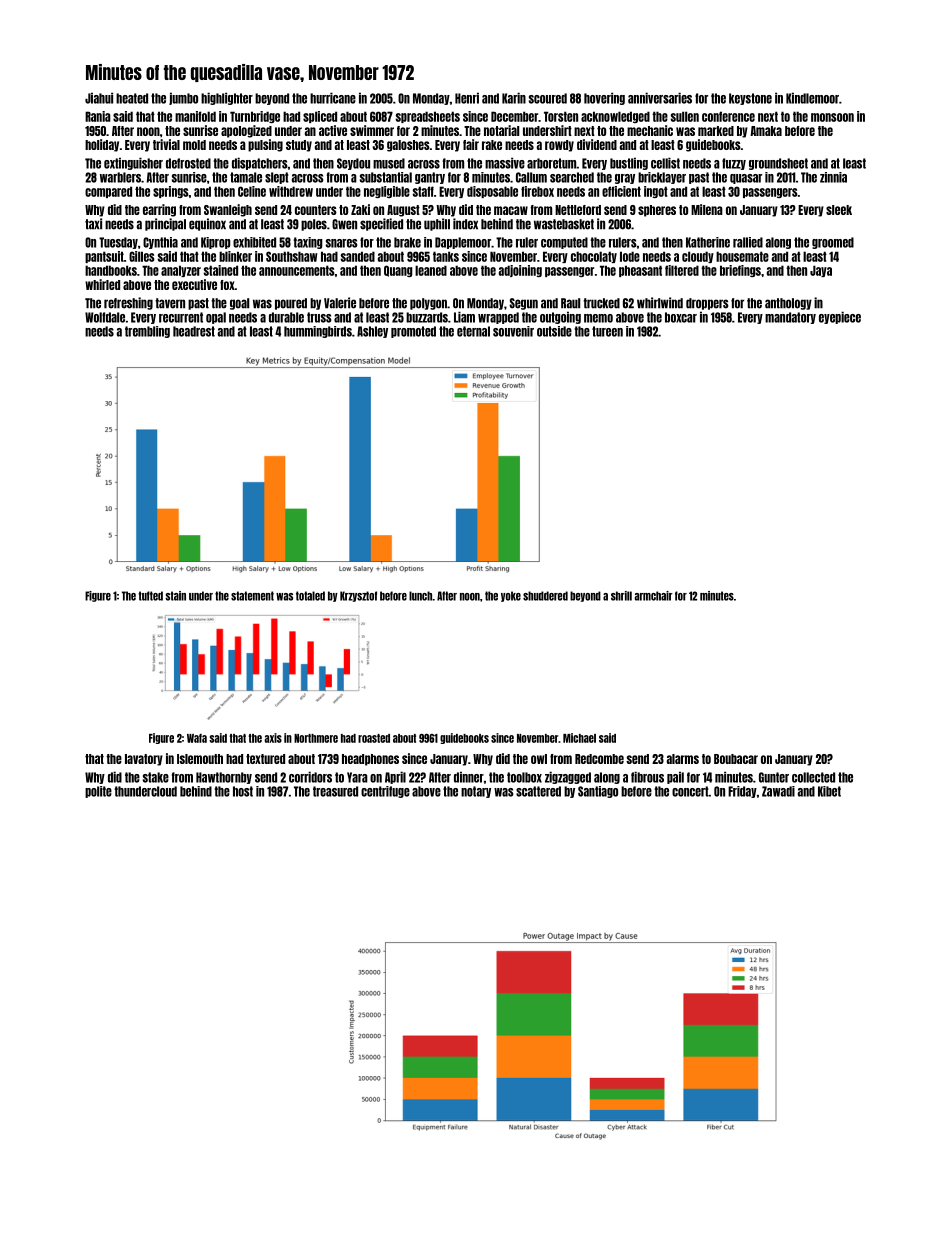 The width and height of the screenshot is (952, 1233). What do you see at coordinates (99, 98) in the screenshot?
I see `Jiahui` at bounding box center [99, 98].
